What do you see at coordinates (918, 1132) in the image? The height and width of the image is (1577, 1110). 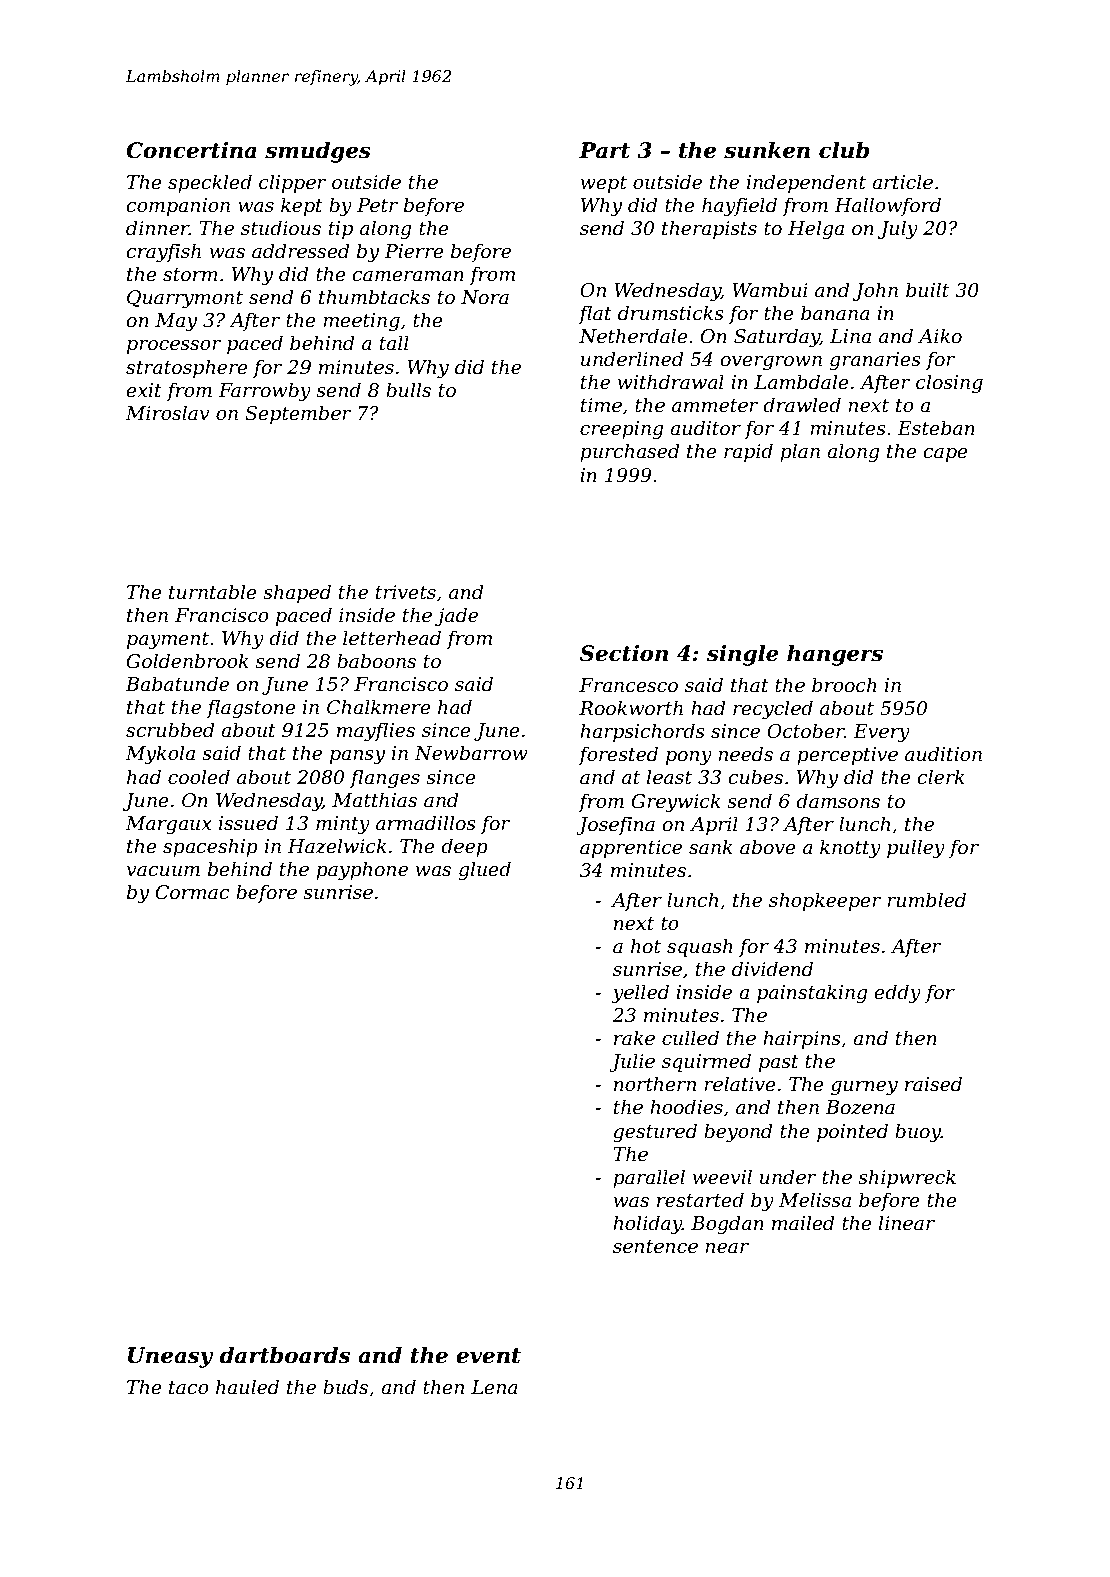 I see `buoy` at bounding box center [918, 1132].
